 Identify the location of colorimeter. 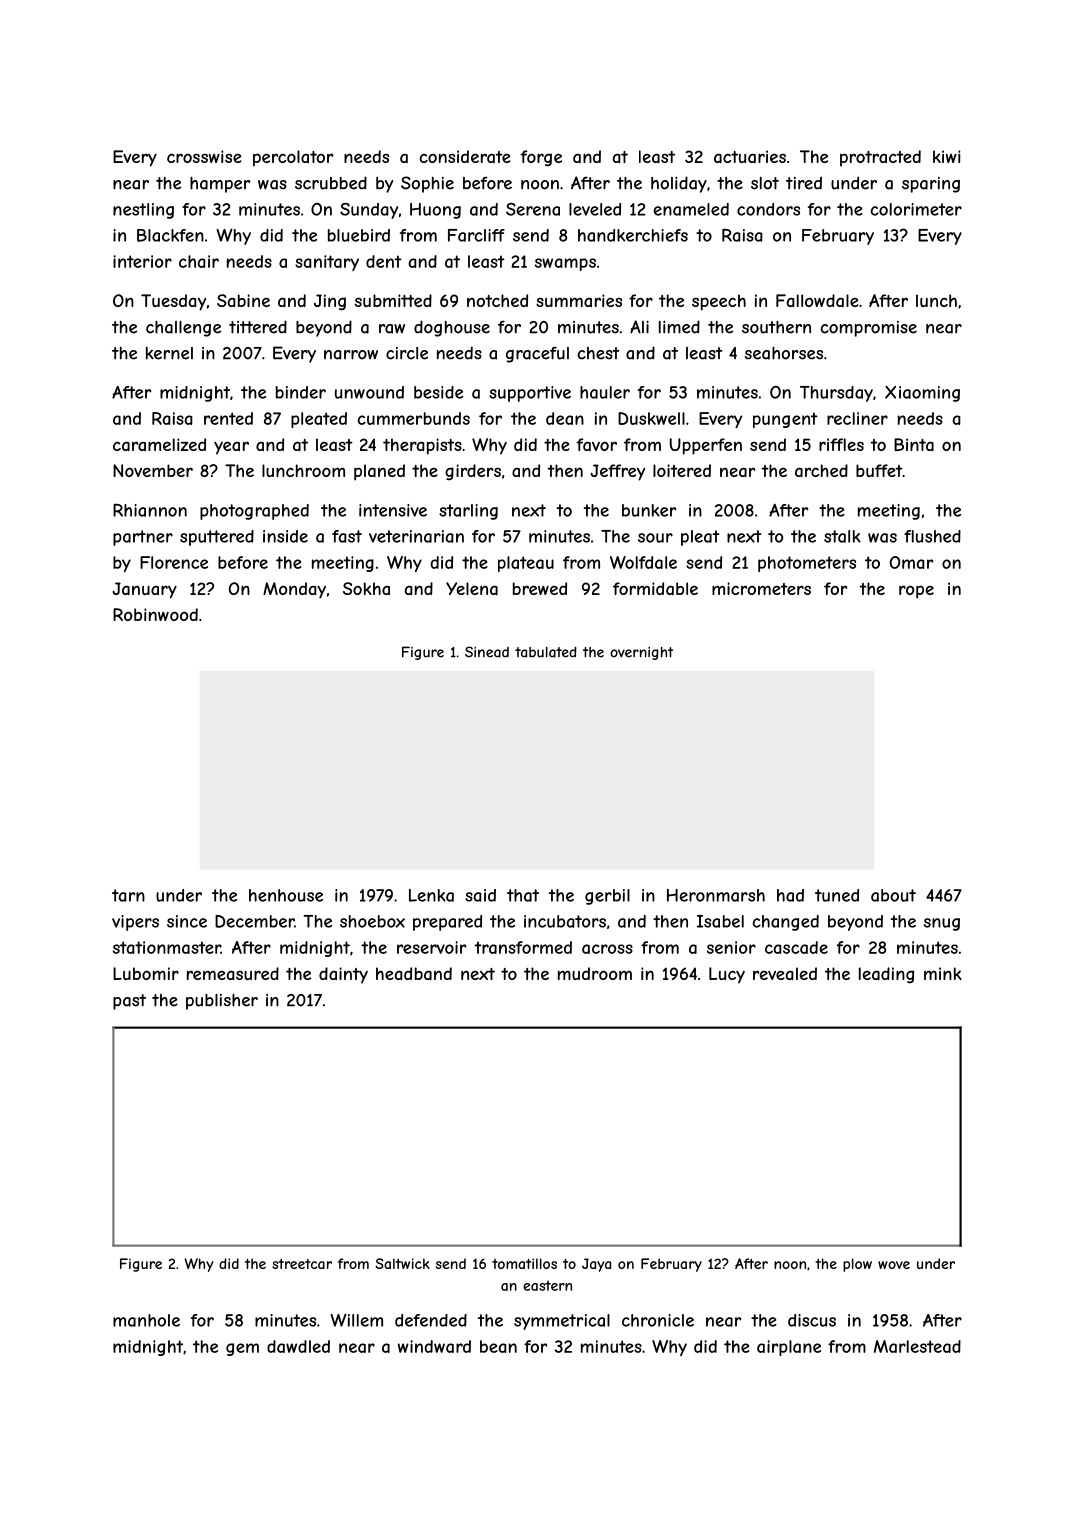
(916, 209).
